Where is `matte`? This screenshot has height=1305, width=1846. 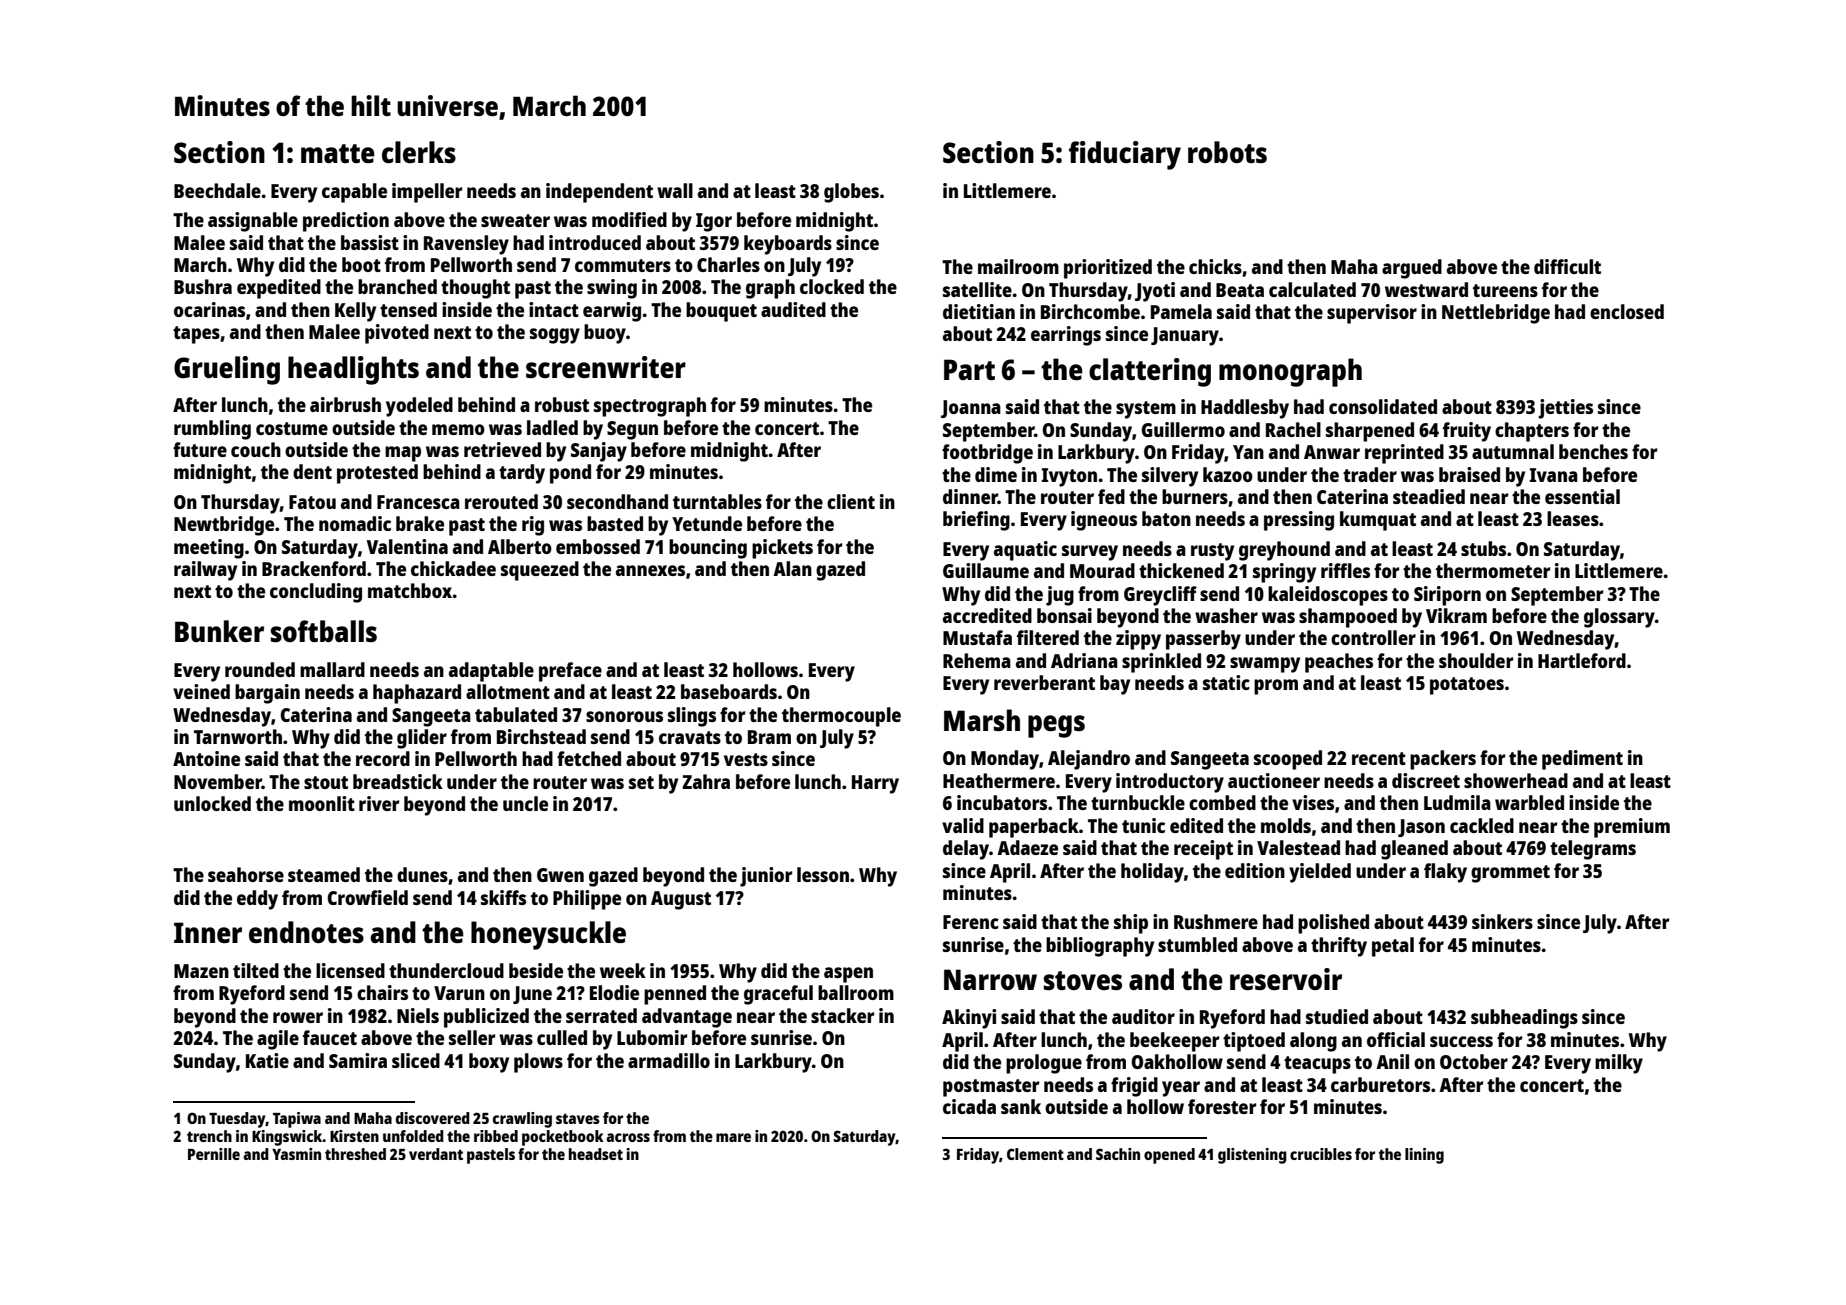 matte is located at coordinates (338, 153).
